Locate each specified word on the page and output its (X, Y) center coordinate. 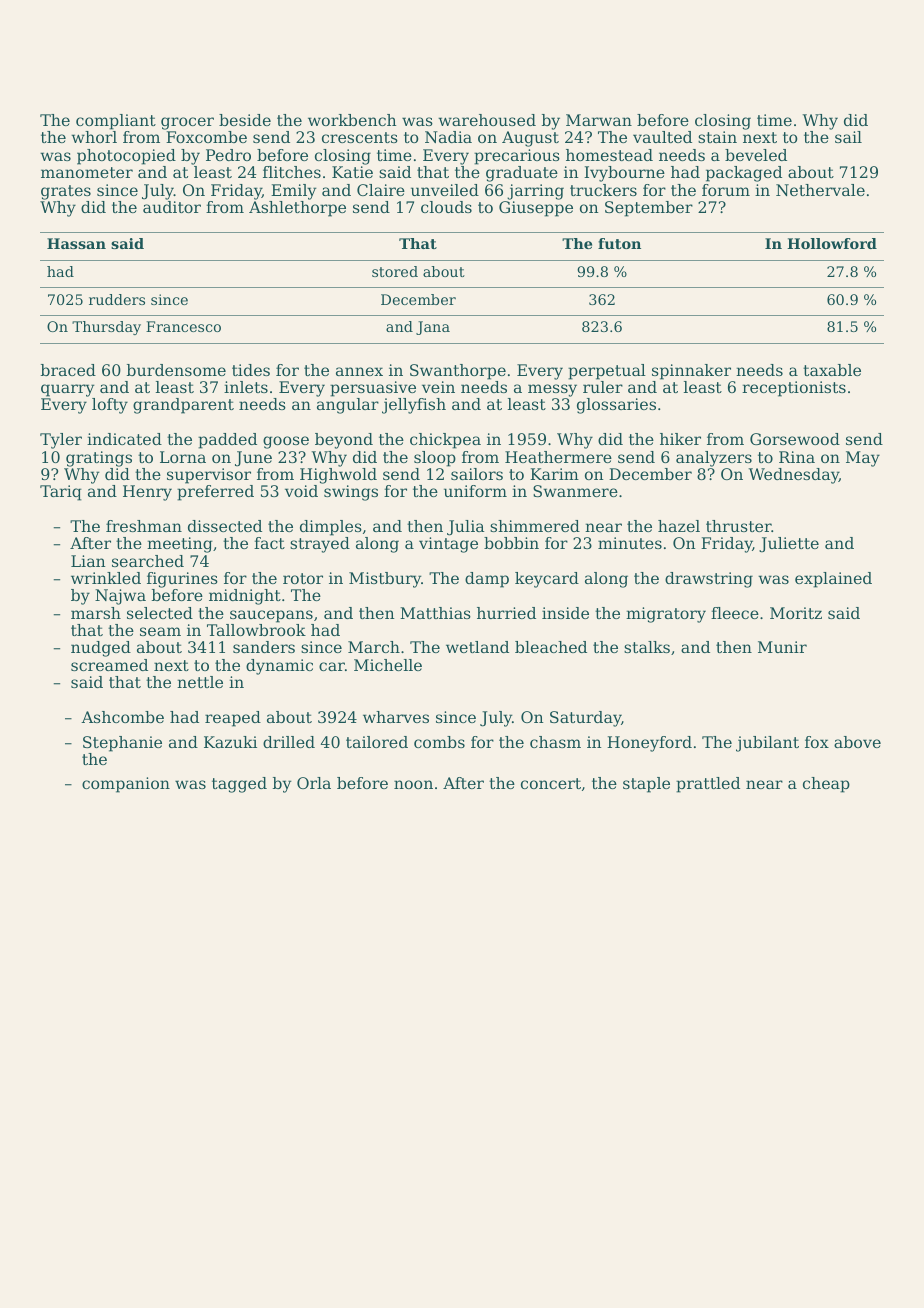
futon (619, 243)
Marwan (599, 120)
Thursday (106, 328)
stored (395, 271)
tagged (239, 785)
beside (245, 120)
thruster (739, 526)
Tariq (61, 493)
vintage (448, 545)
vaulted (662, 137)
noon (413, 784)
